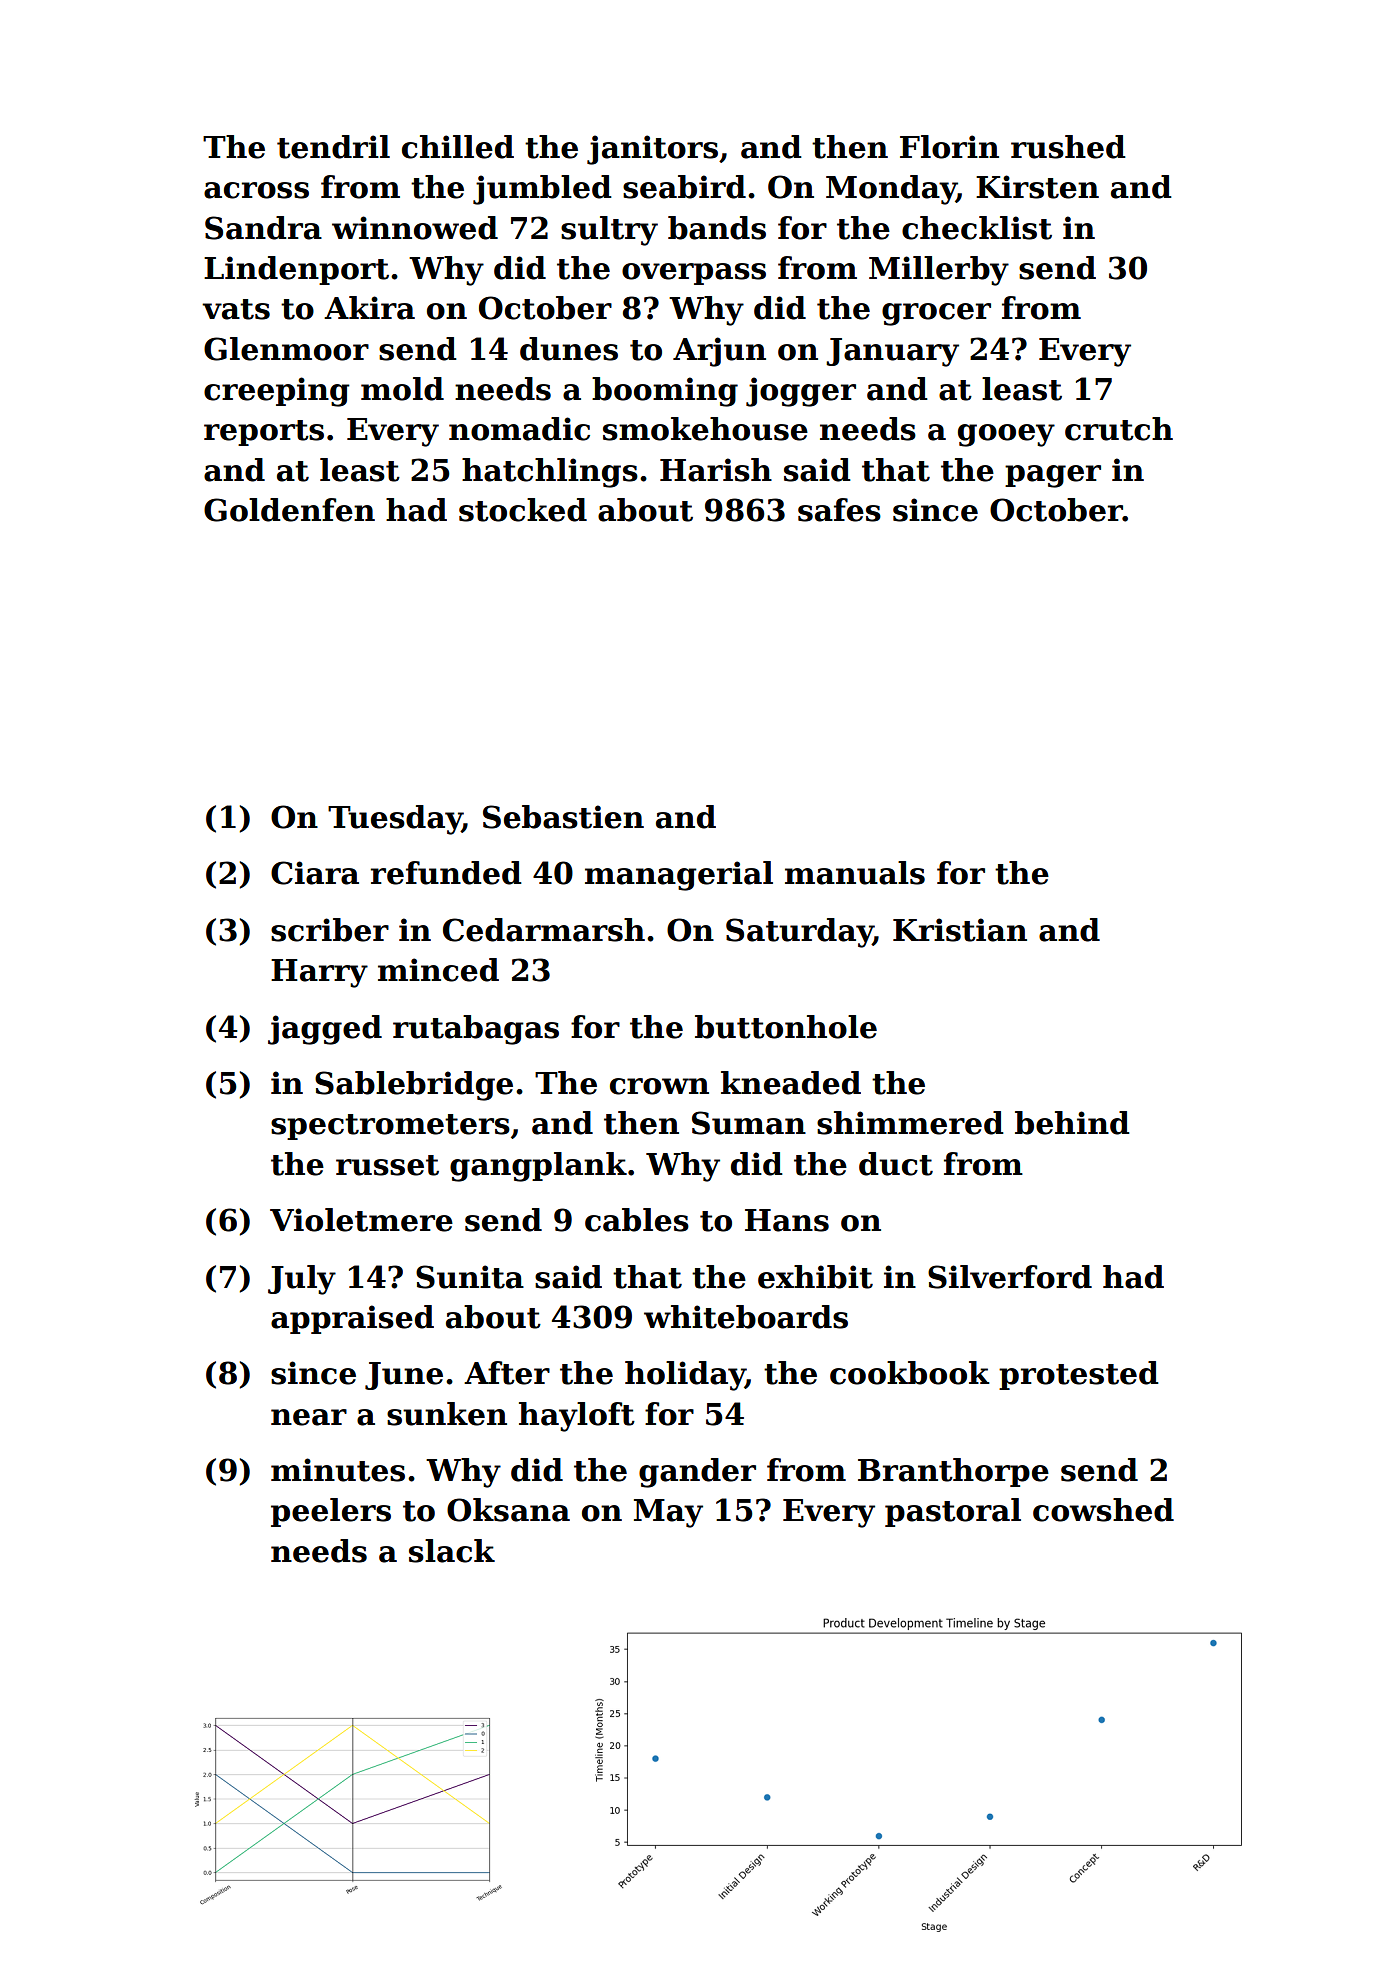  I want to click on tendril, so click(333, 147).
